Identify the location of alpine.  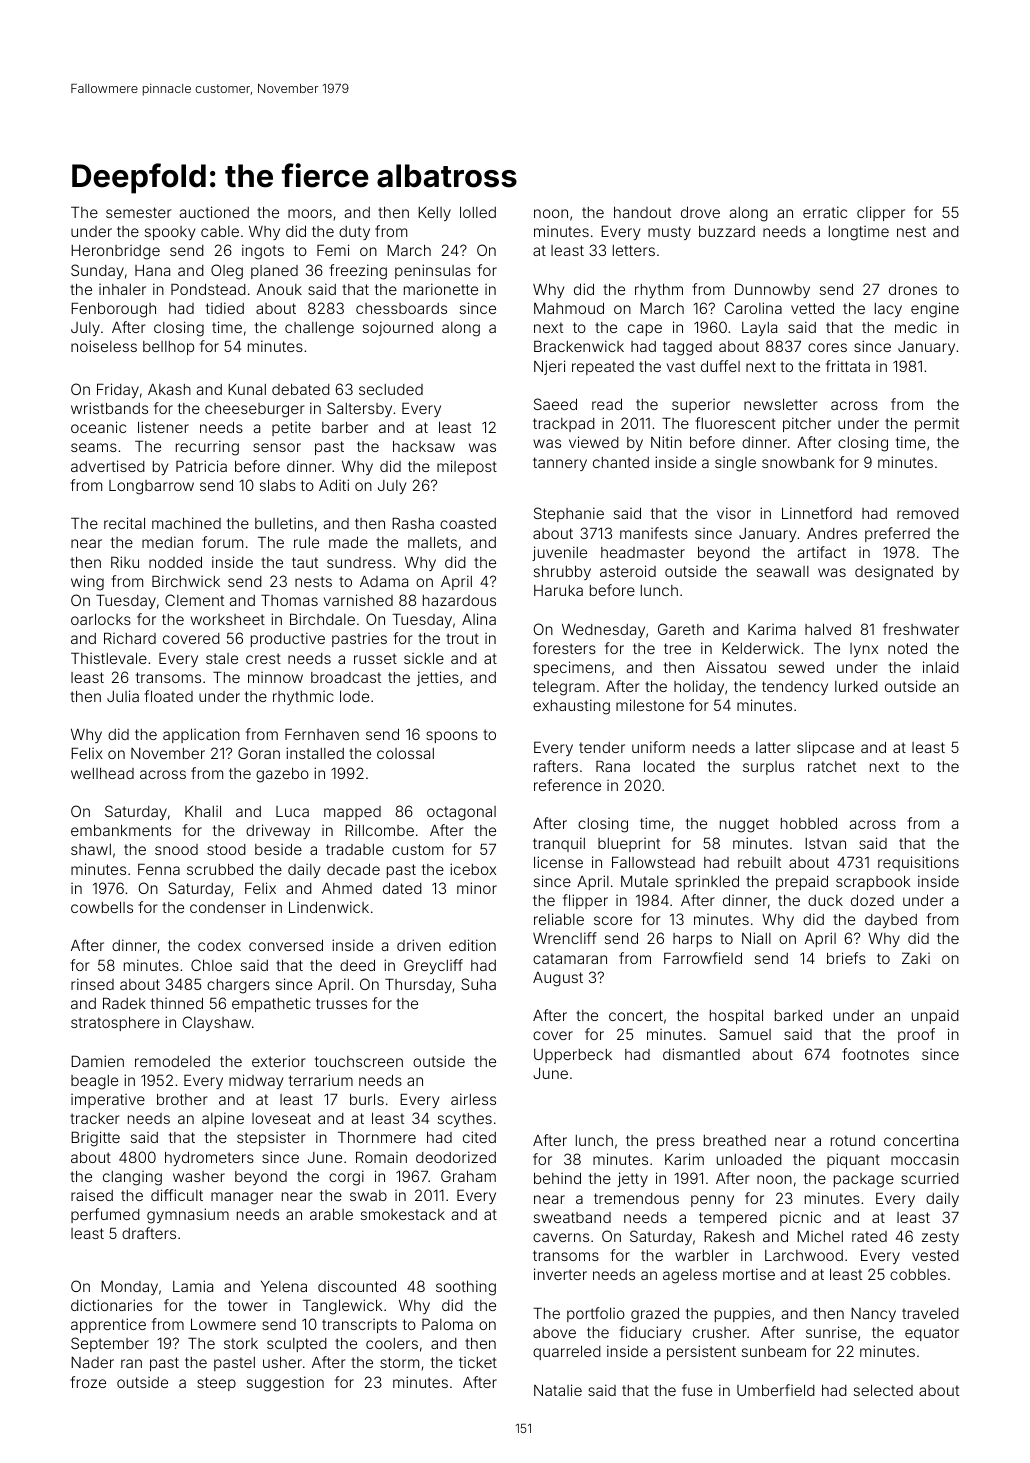
(223, 1119).
